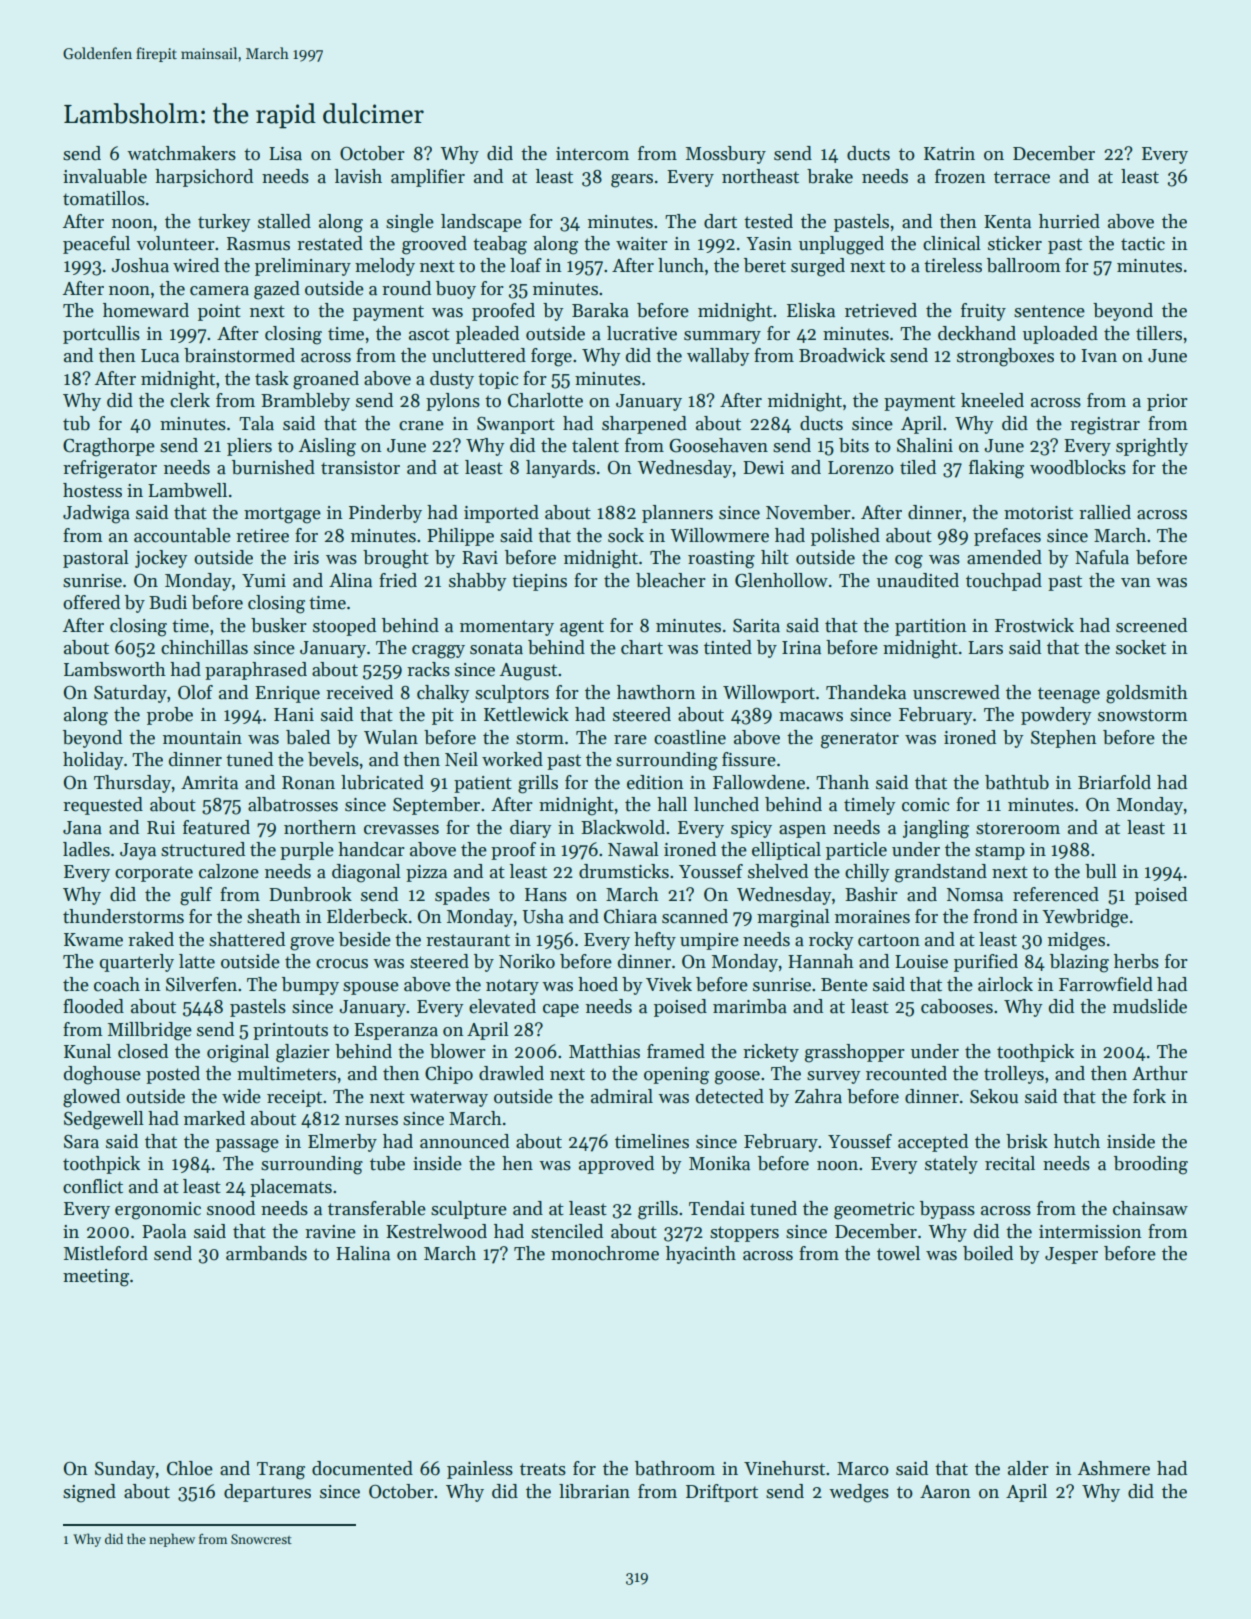  What do you see at coordinates (449, 1099) in the screenshot?
I see `waterway` at bounding box center [449, 1099].
